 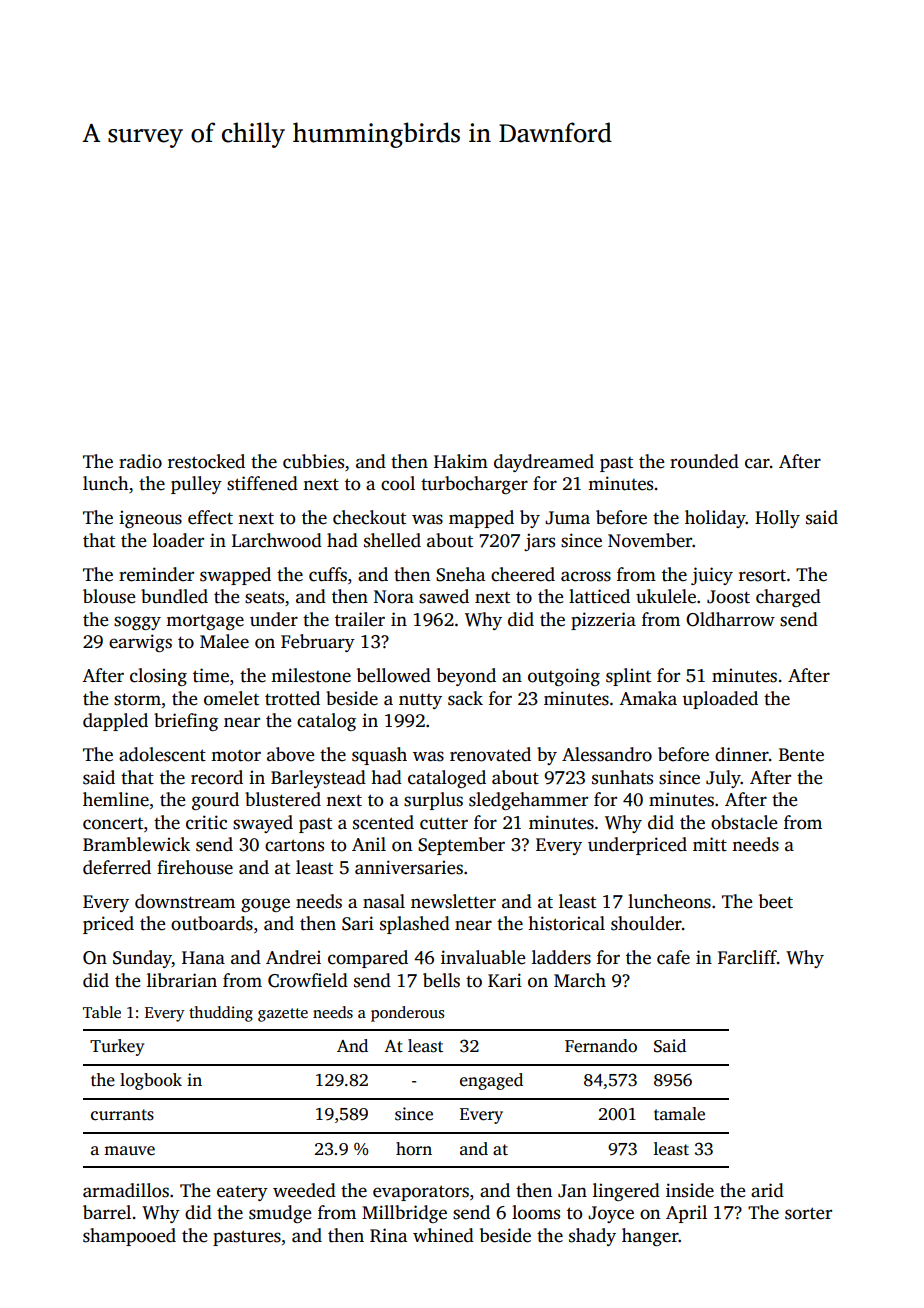 What do you see at coordinates (580, 980) in the document?
I see `March` at bounding box center [580, 980].
